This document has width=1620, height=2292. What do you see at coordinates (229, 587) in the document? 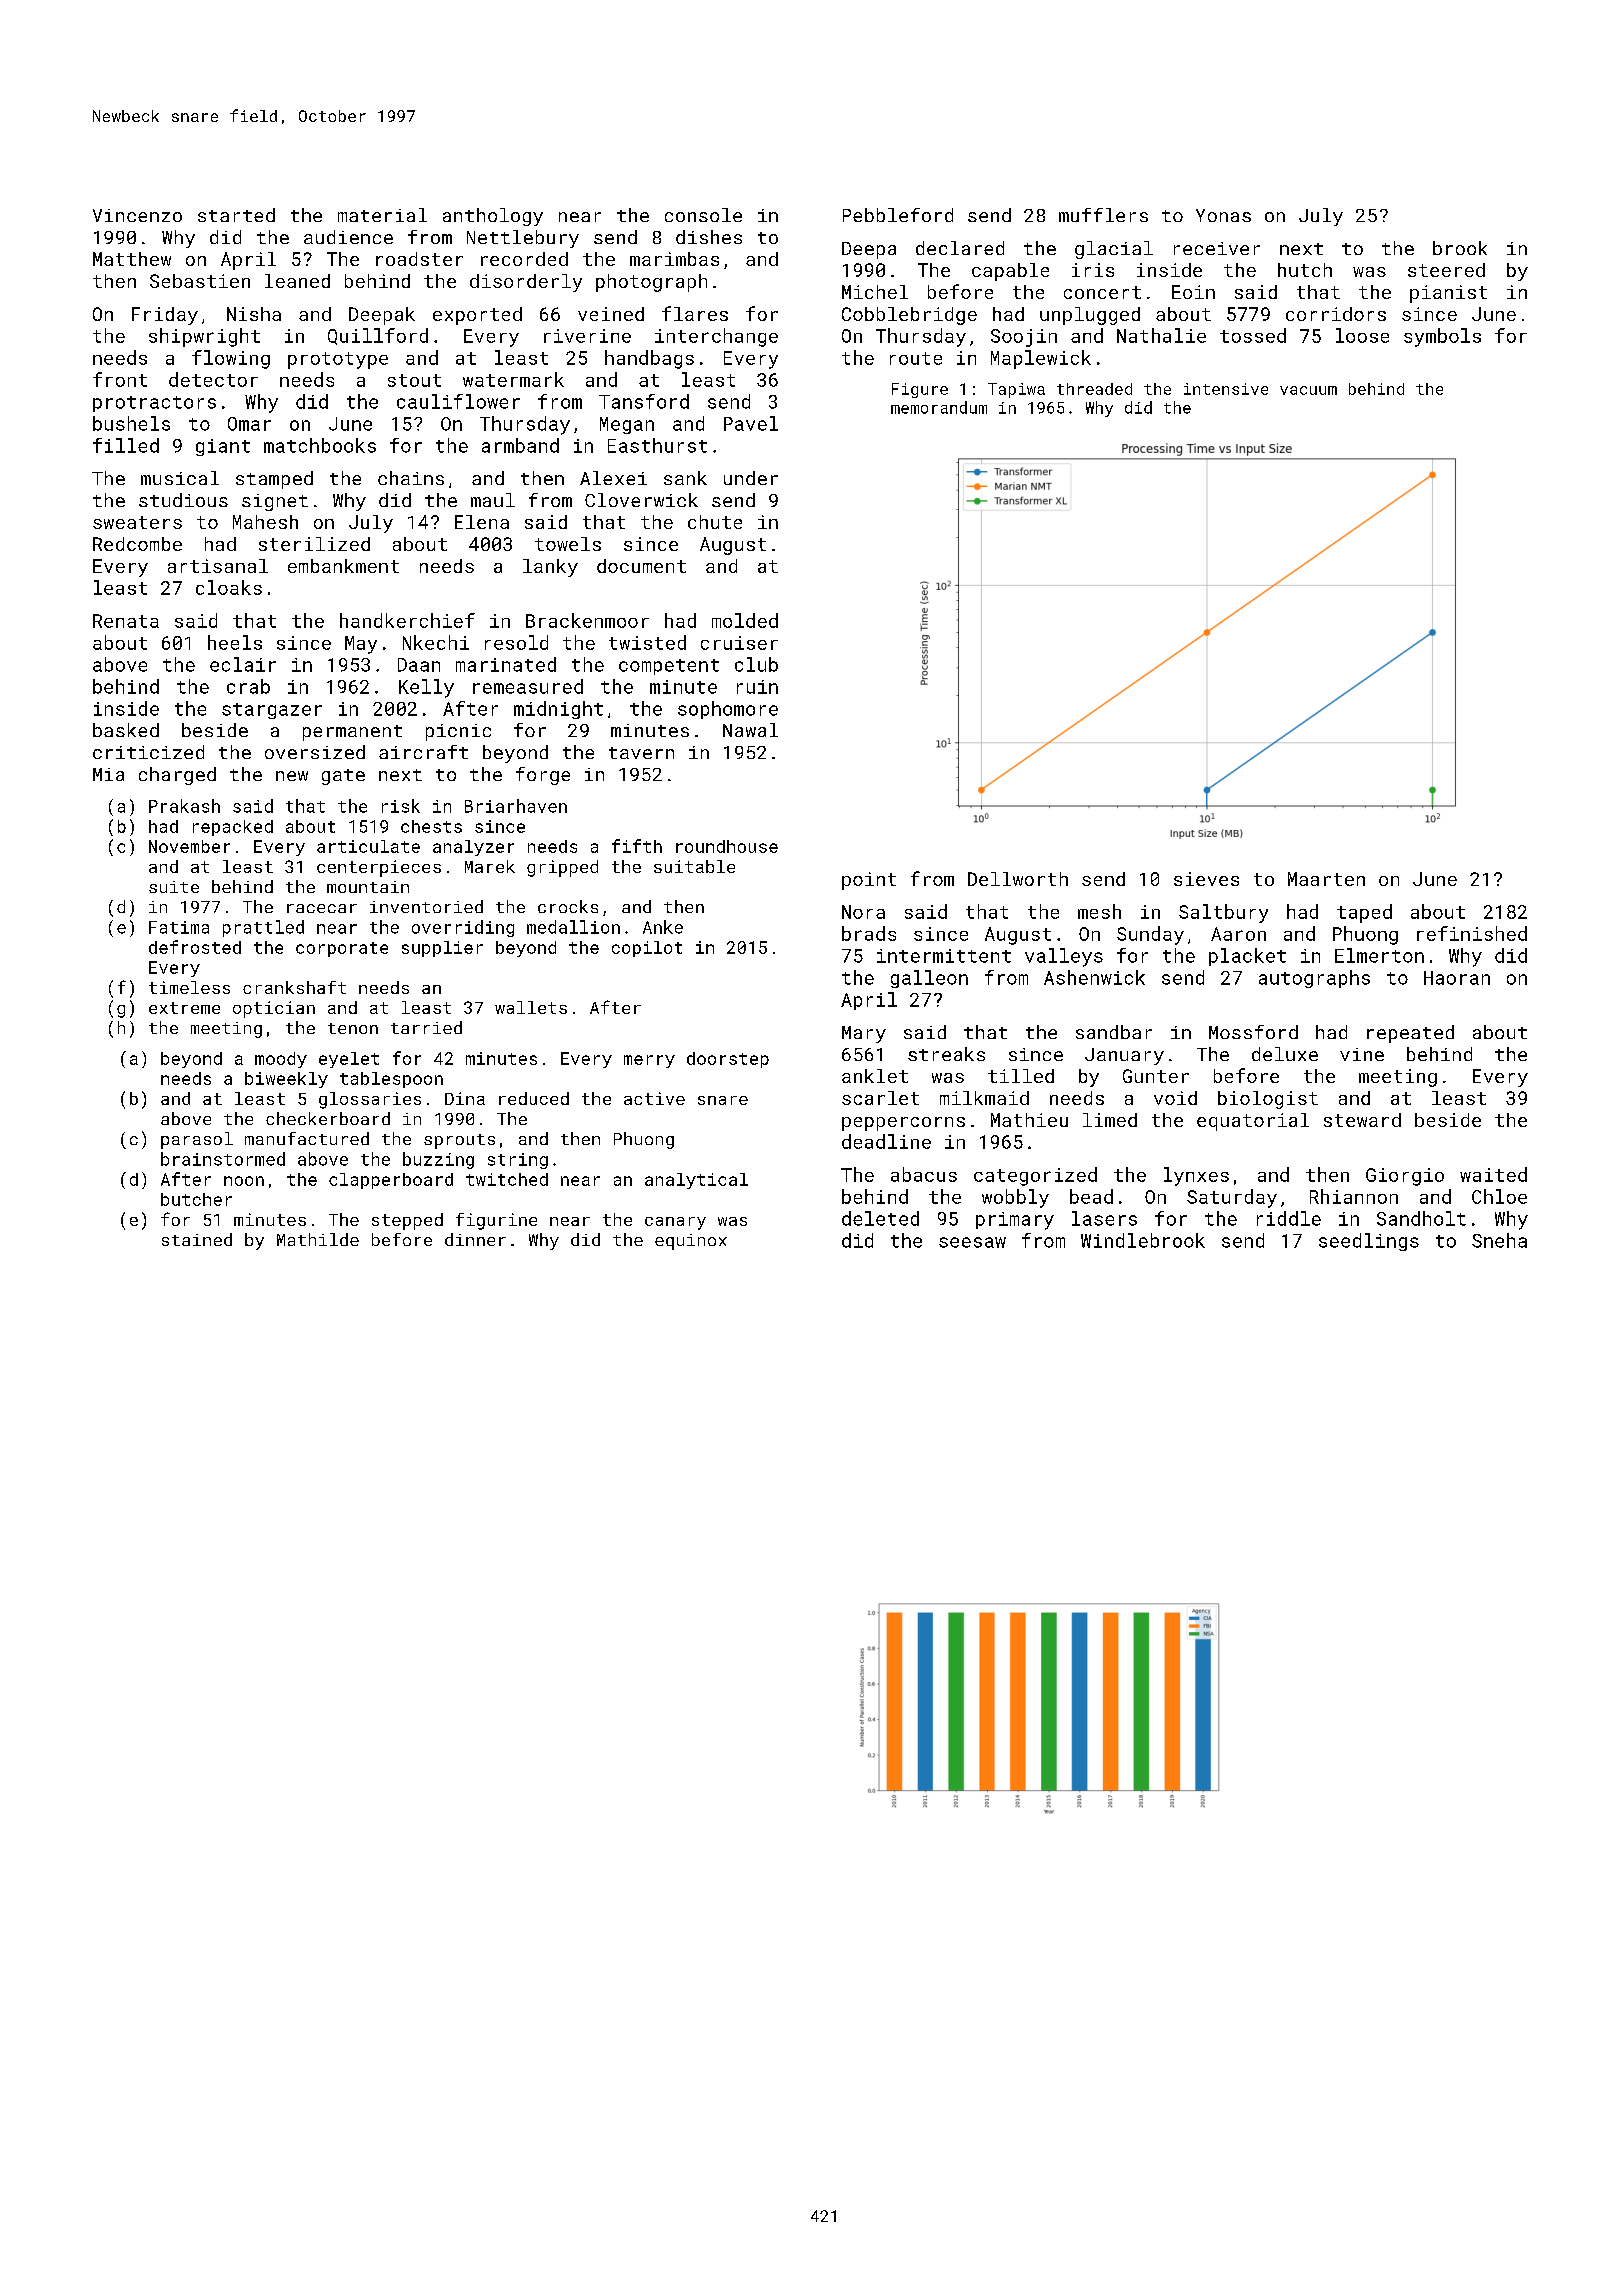
I see `cloaks` at bounding box center [229, 587].
